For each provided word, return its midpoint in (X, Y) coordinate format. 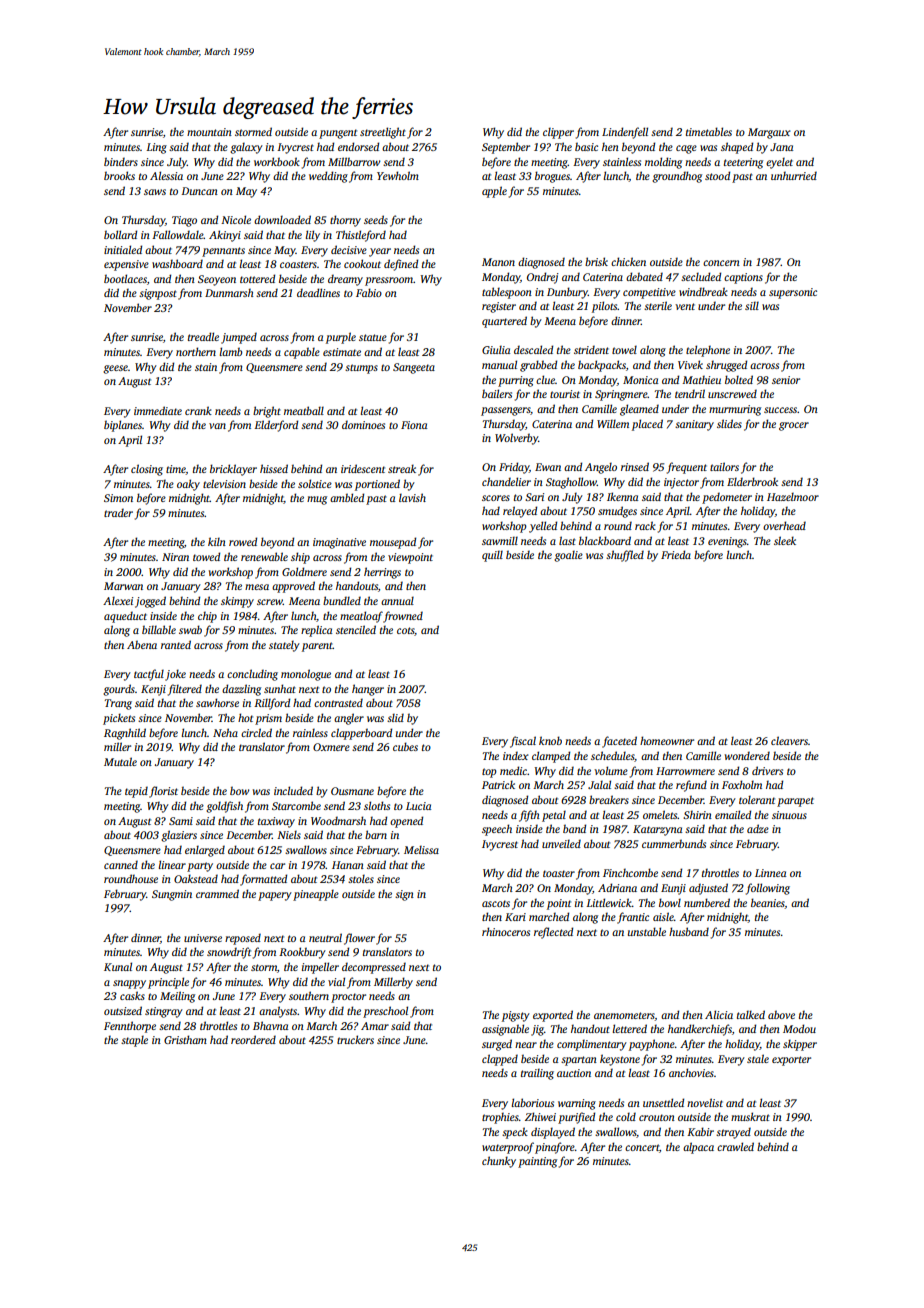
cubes (405, 746)
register (499, 307)
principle (168, 983)
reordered (253, 1039)
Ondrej (543, 278)
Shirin (697, 814)
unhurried (794, 175)
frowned (403, 617)
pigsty (516, 1016)
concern (721, 263)
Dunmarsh (229, 292)
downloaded (282, 219)
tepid (136, 792)
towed (206, 556)
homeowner (667, 740)
